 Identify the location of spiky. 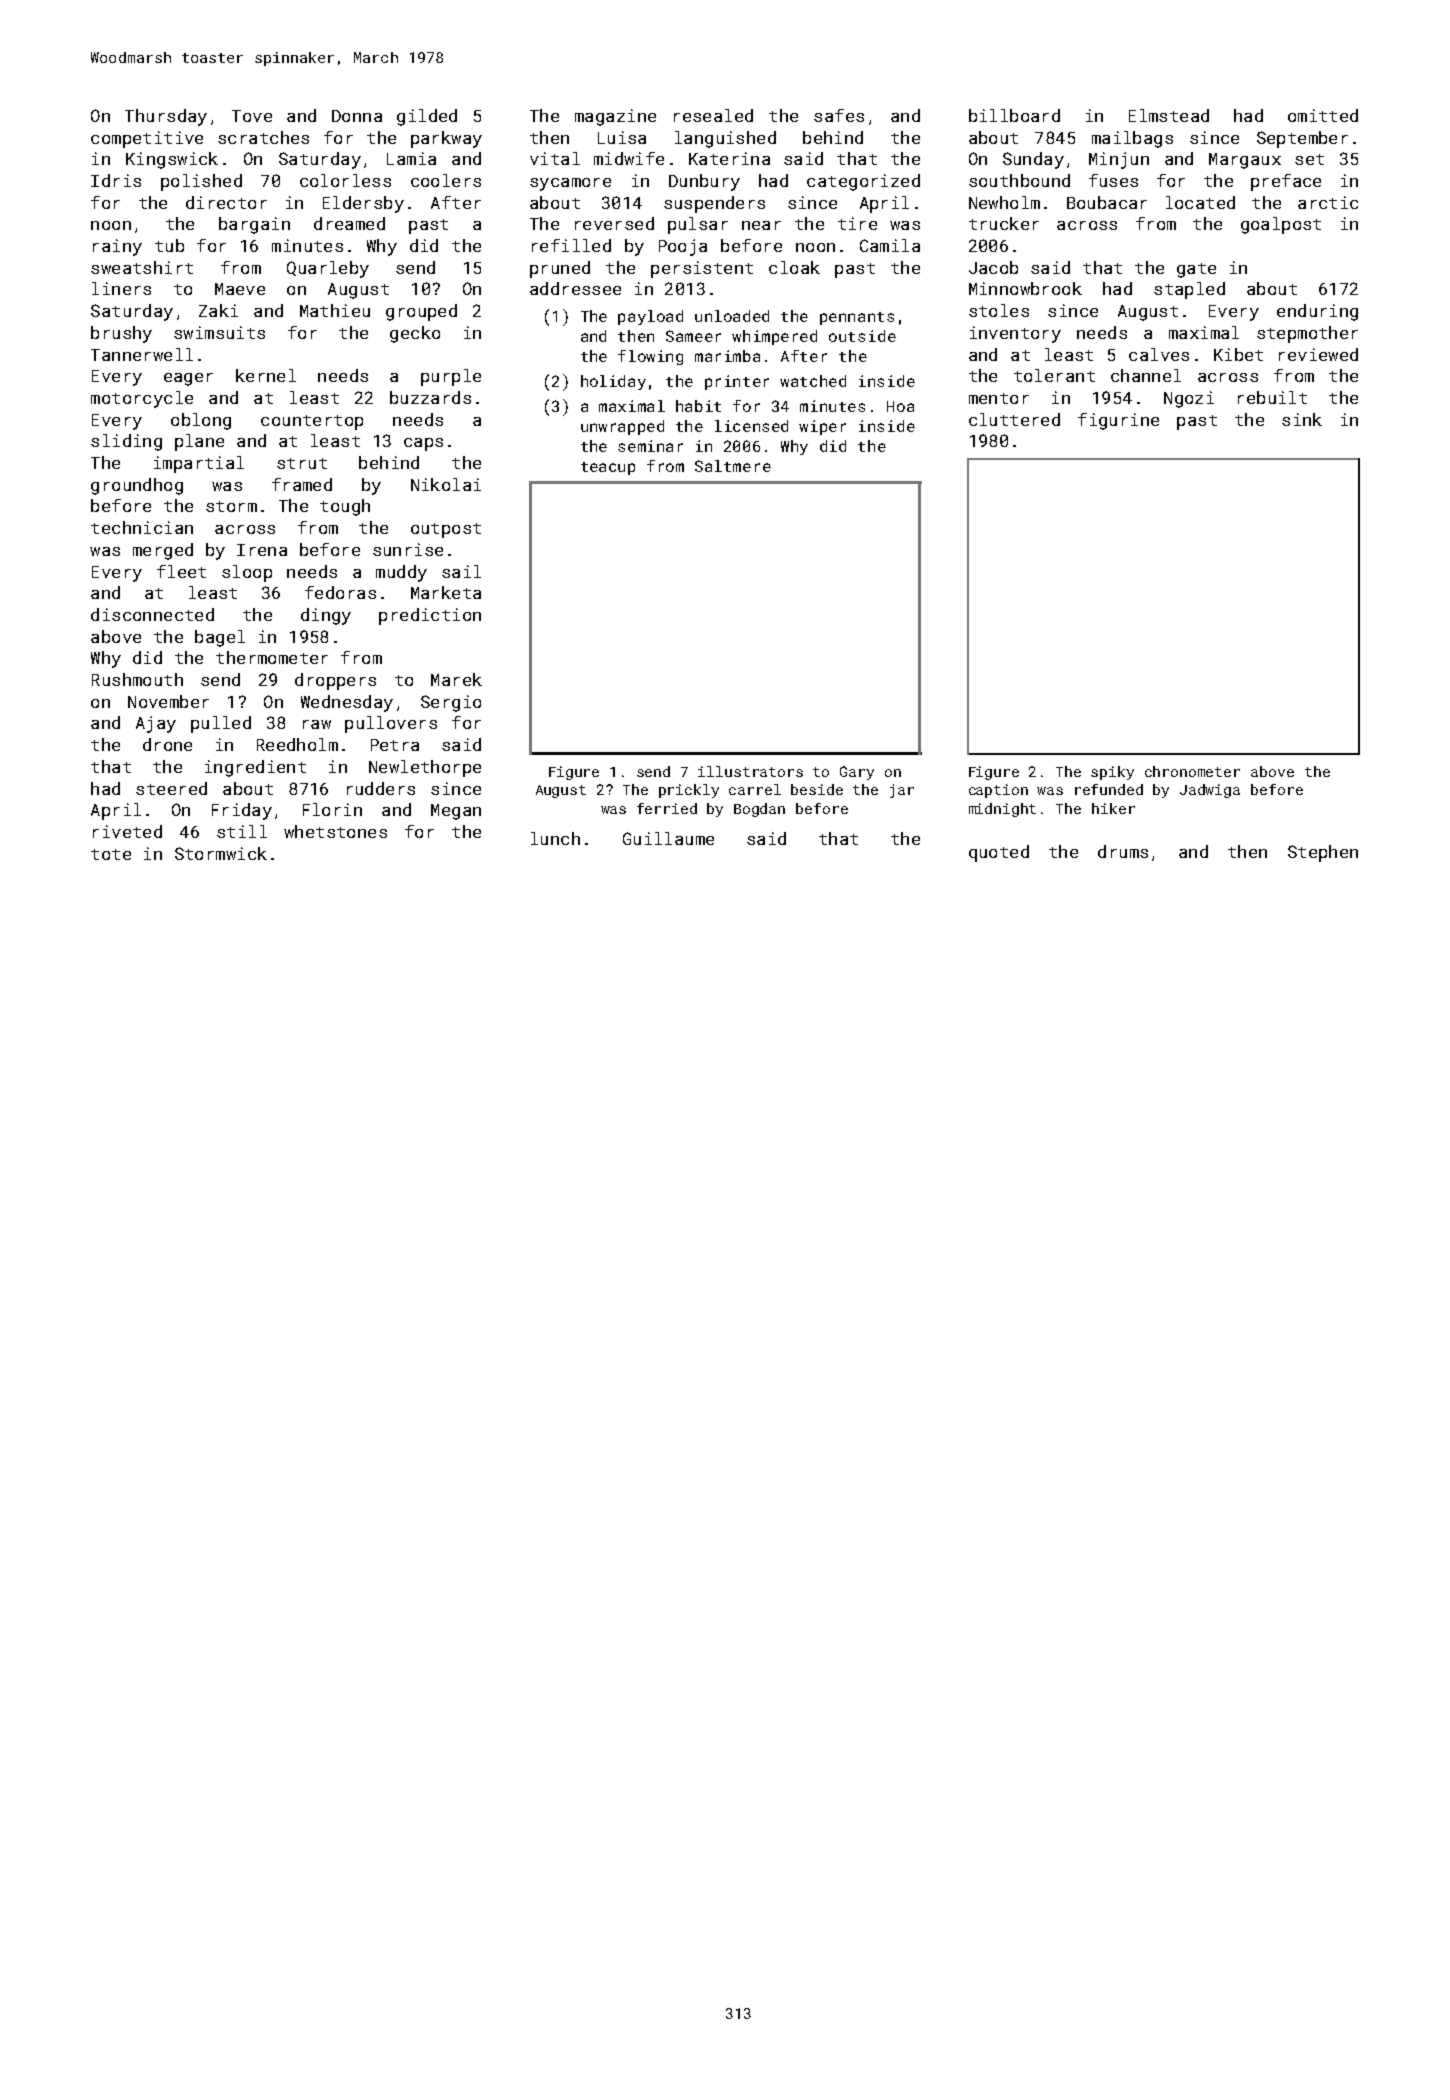
(1112, 773).
